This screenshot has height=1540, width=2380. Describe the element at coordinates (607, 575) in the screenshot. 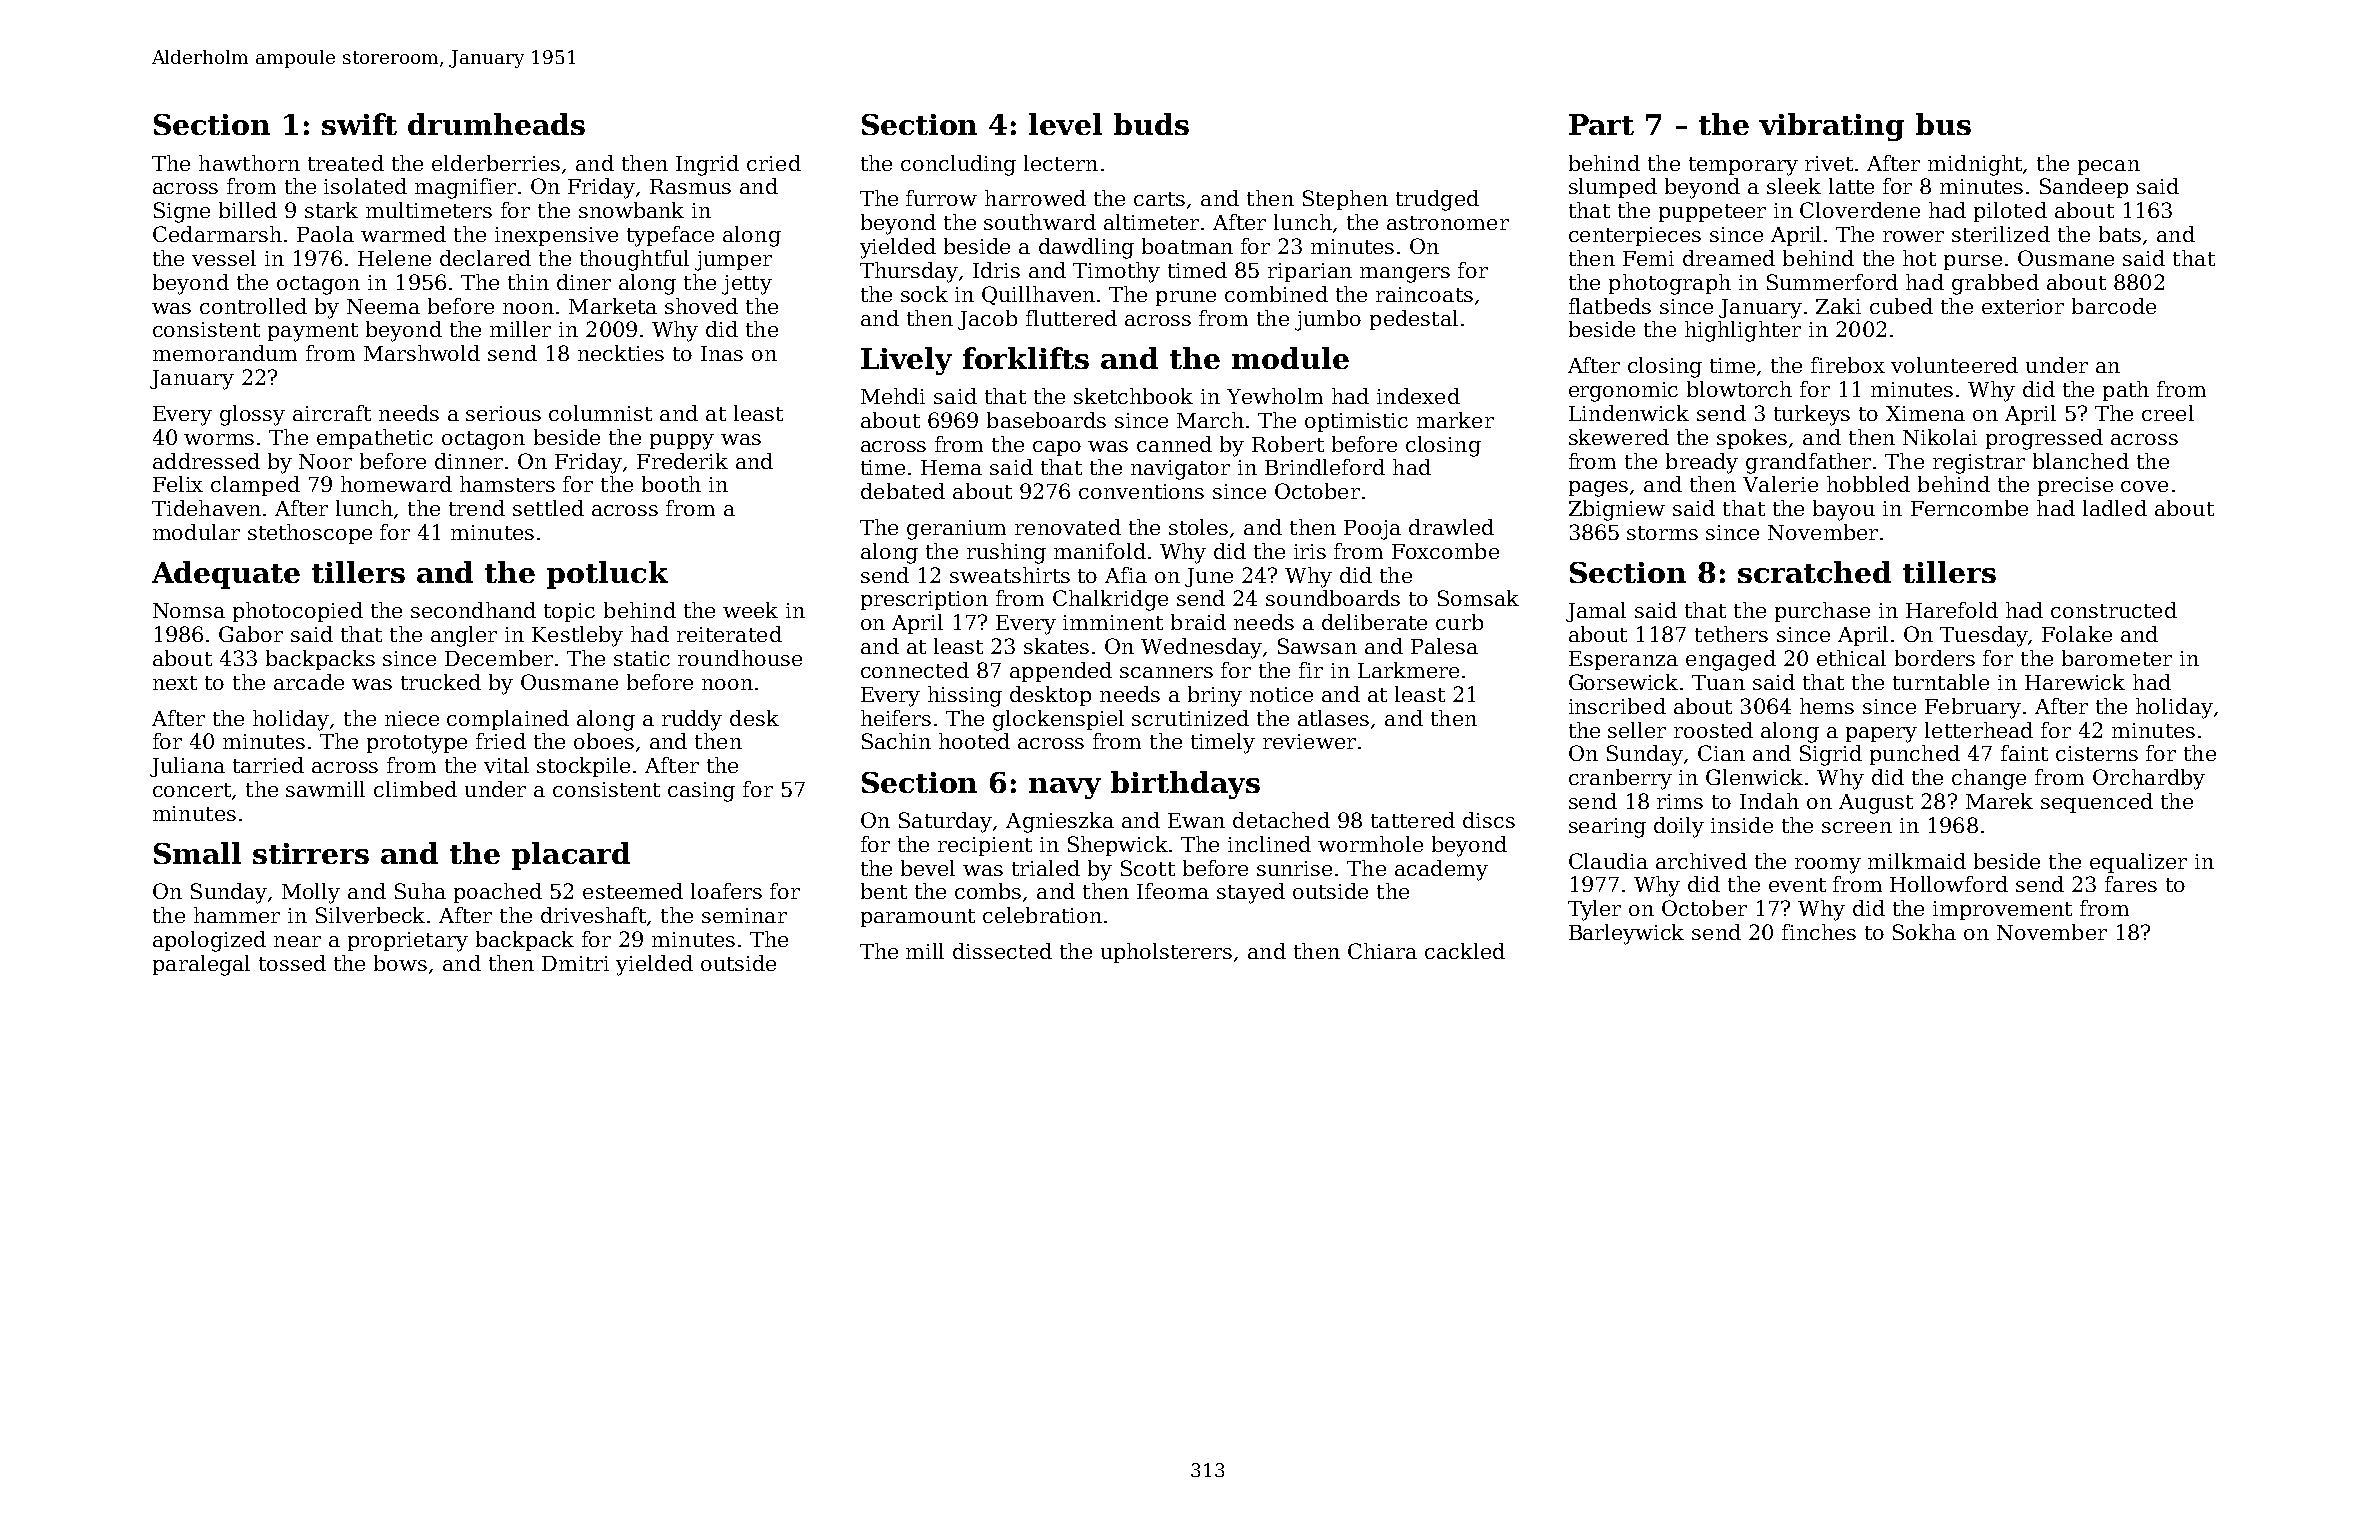

I see `potluck` at that location.
